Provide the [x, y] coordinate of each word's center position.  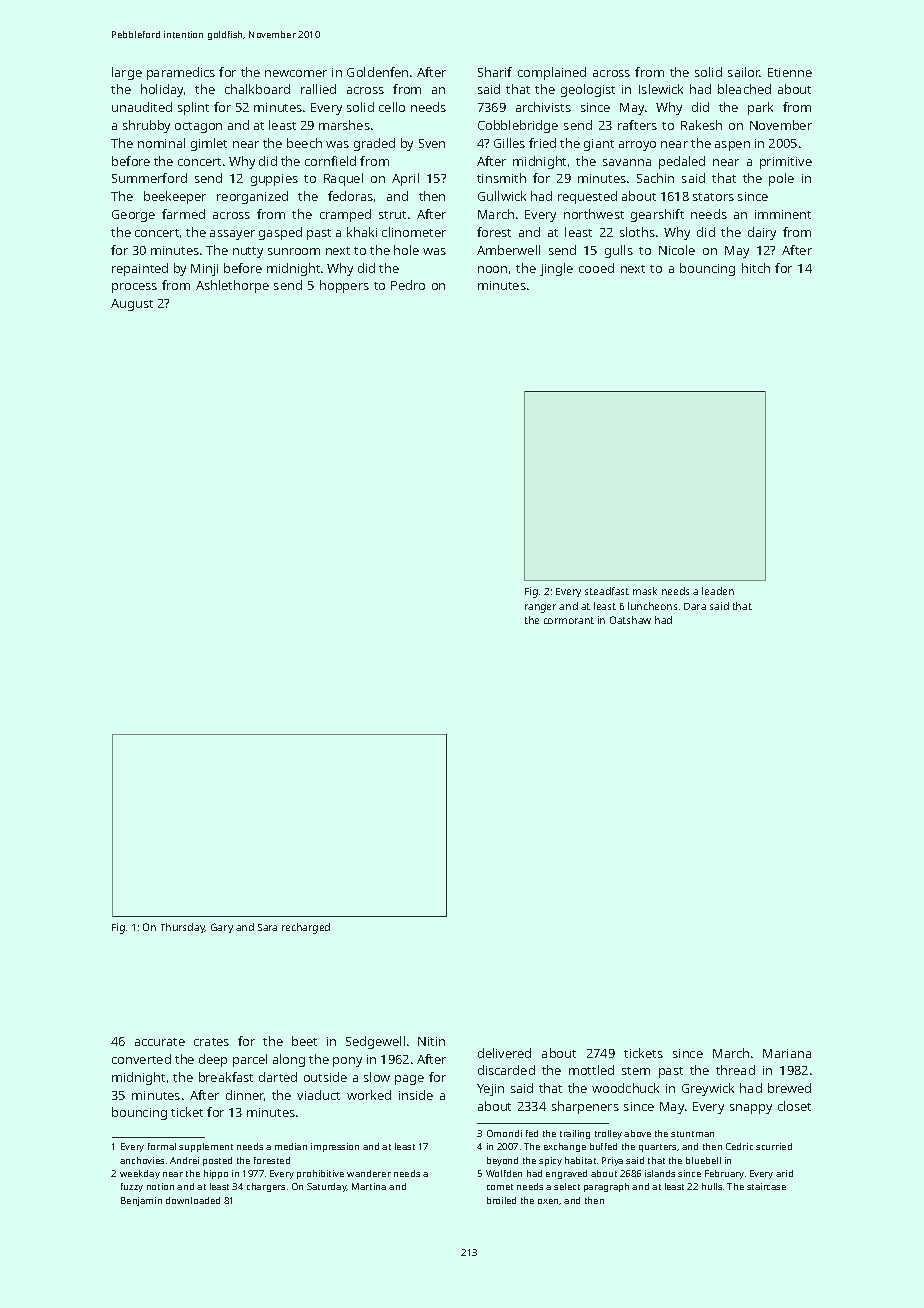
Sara [267, 927]
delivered [504, 1053]
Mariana [787, 1053]
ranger [540, 608]
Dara [695, 606]
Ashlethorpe [232, 286]
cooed [596, 268]
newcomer [296, 73]
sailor [744, 72]
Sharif [495, 72]
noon [492, 269]
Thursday [183, 928]
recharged [306, 928]
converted [141, 1059]
